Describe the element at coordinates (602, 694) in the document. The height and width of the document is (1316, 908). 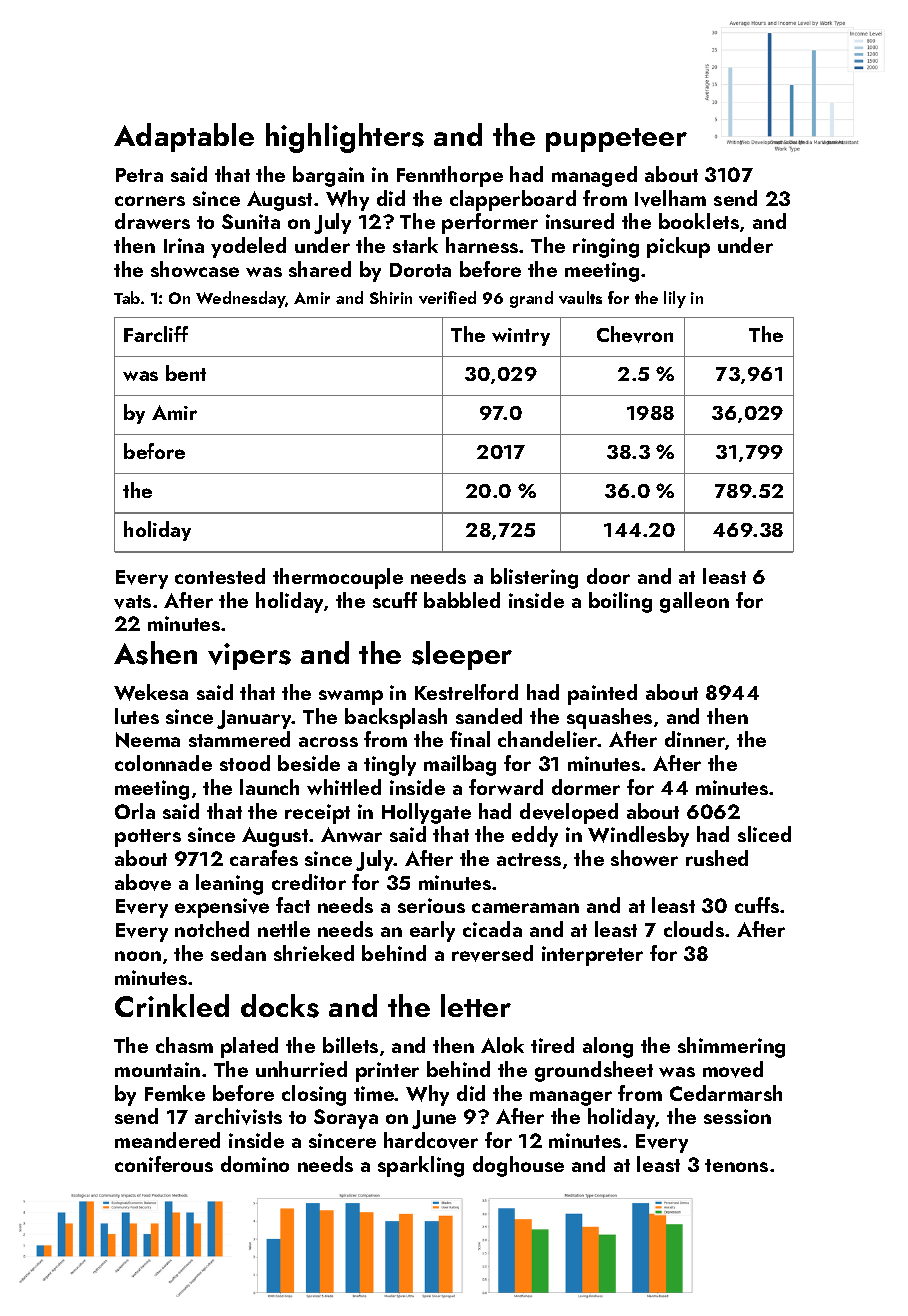
I see `painted` at that location.
